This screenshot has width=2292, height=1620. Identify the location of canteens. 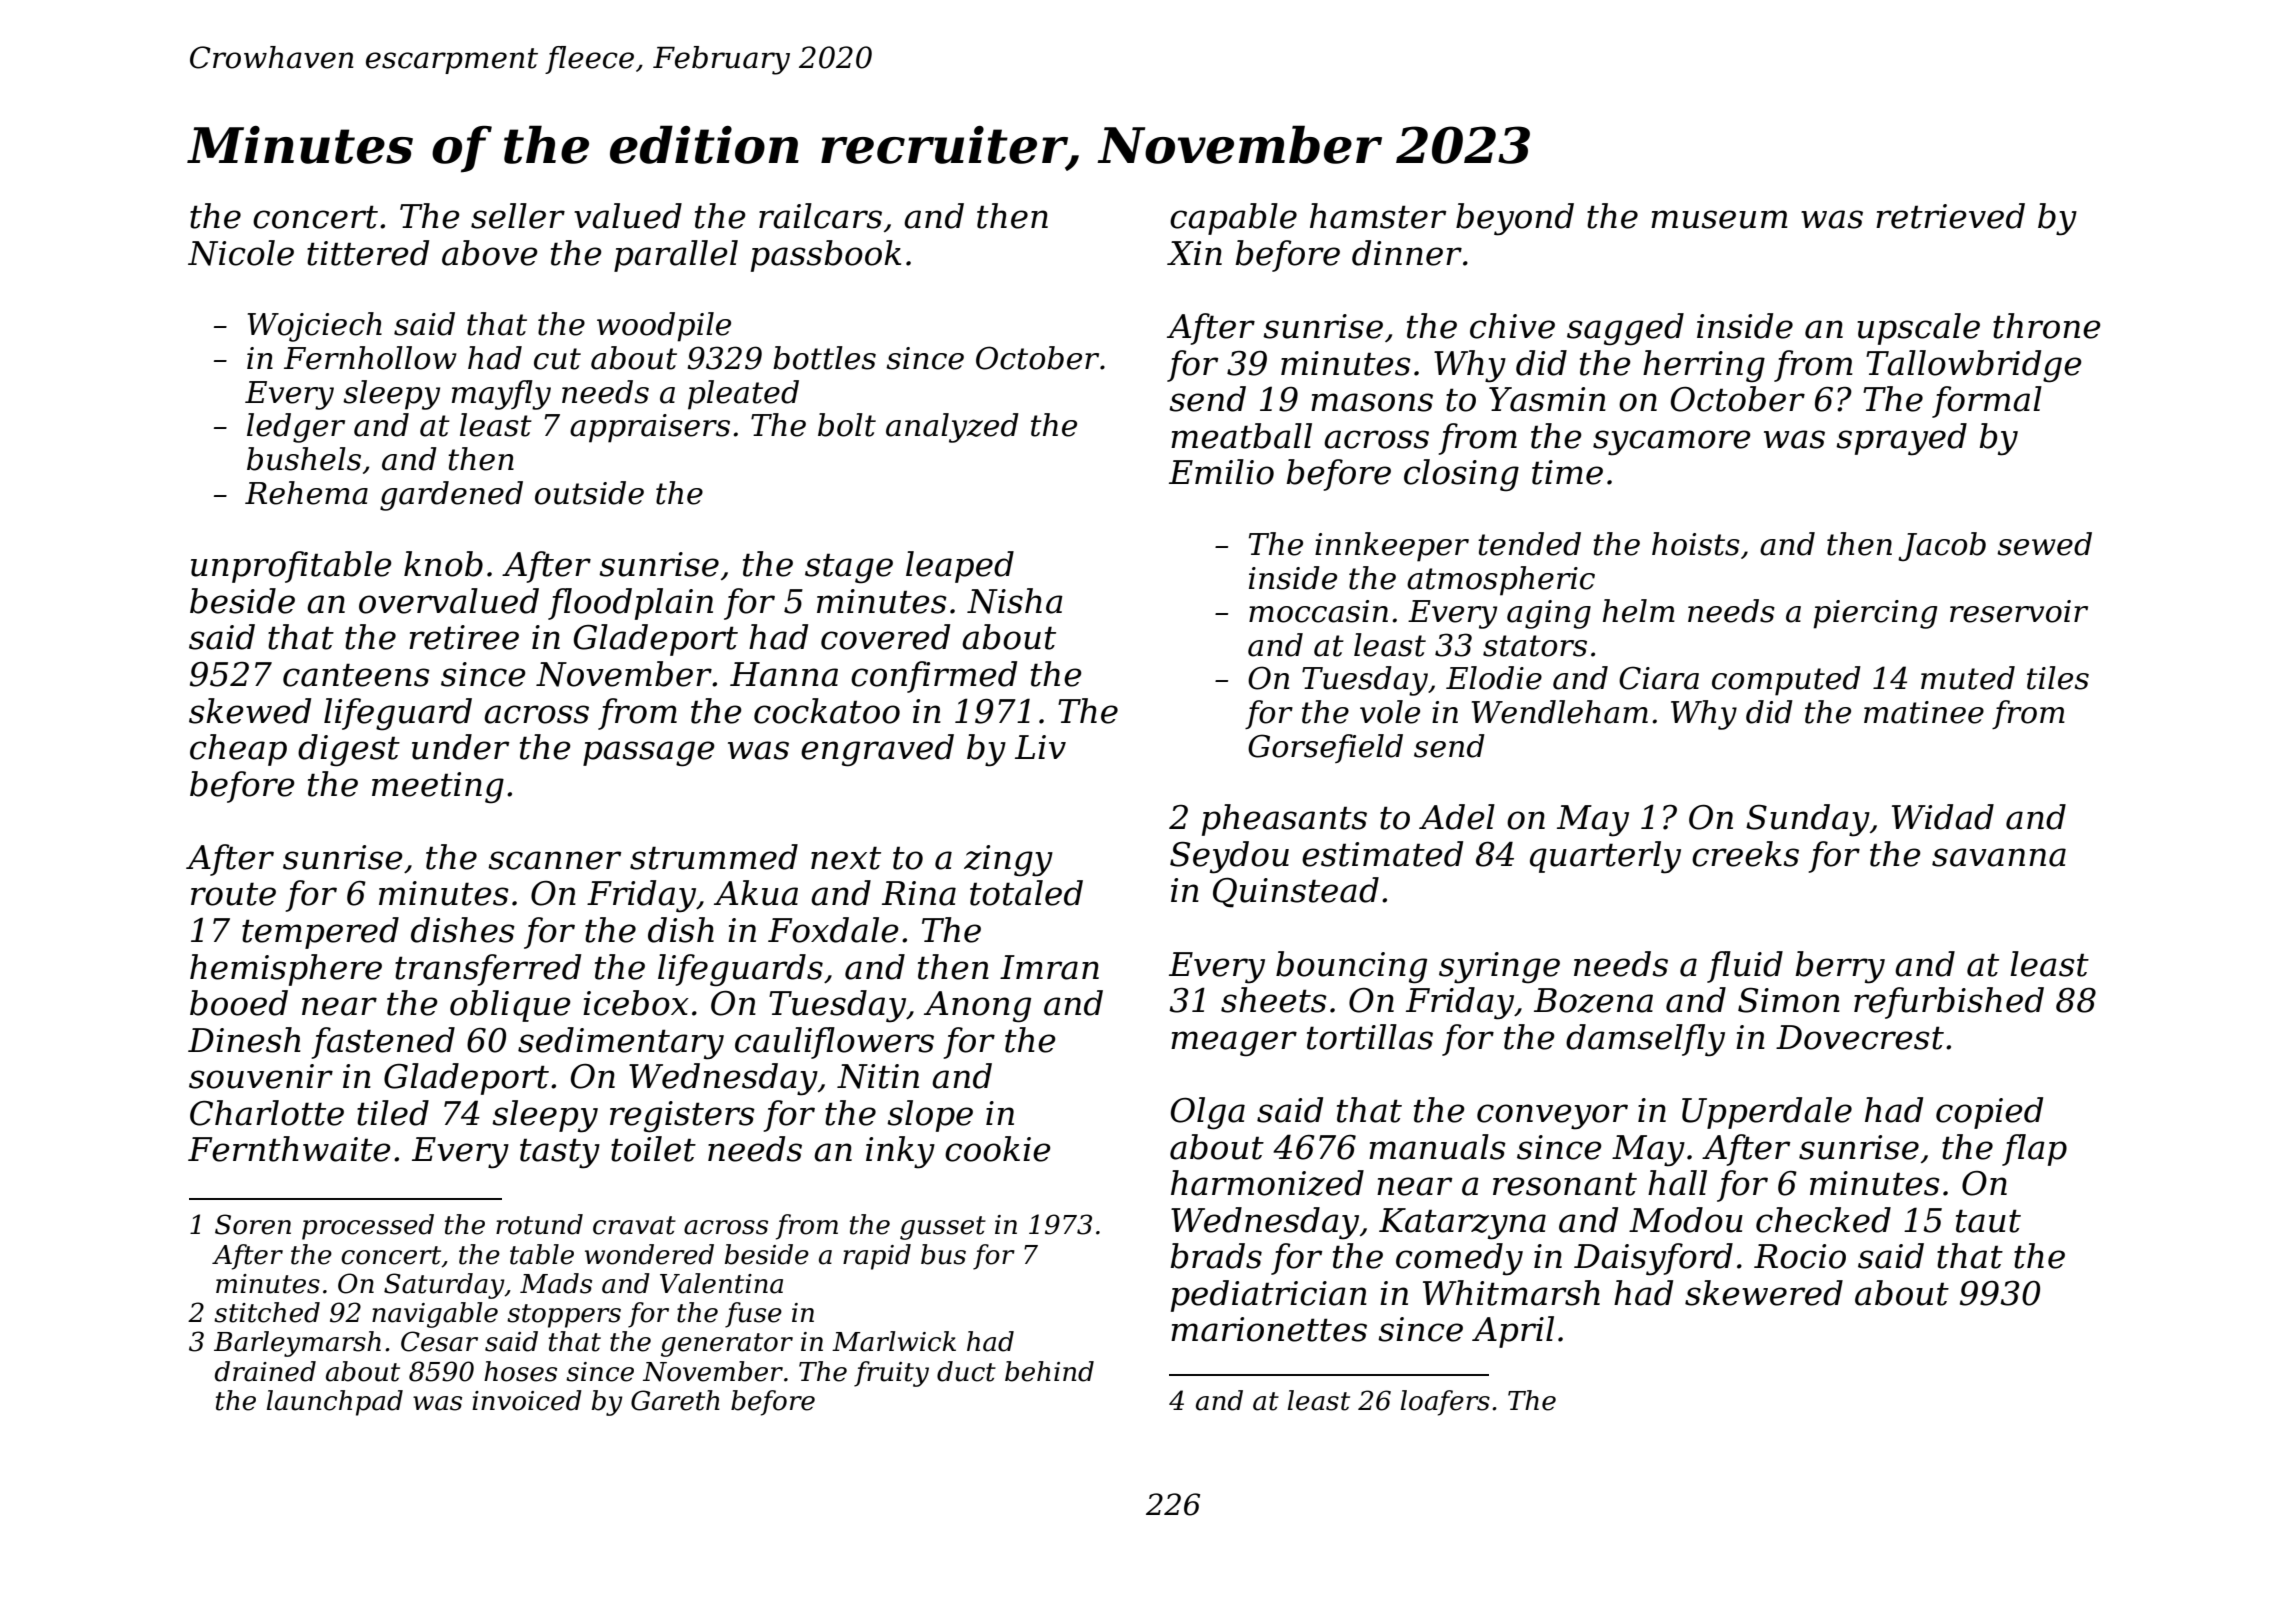
(356, 675).
